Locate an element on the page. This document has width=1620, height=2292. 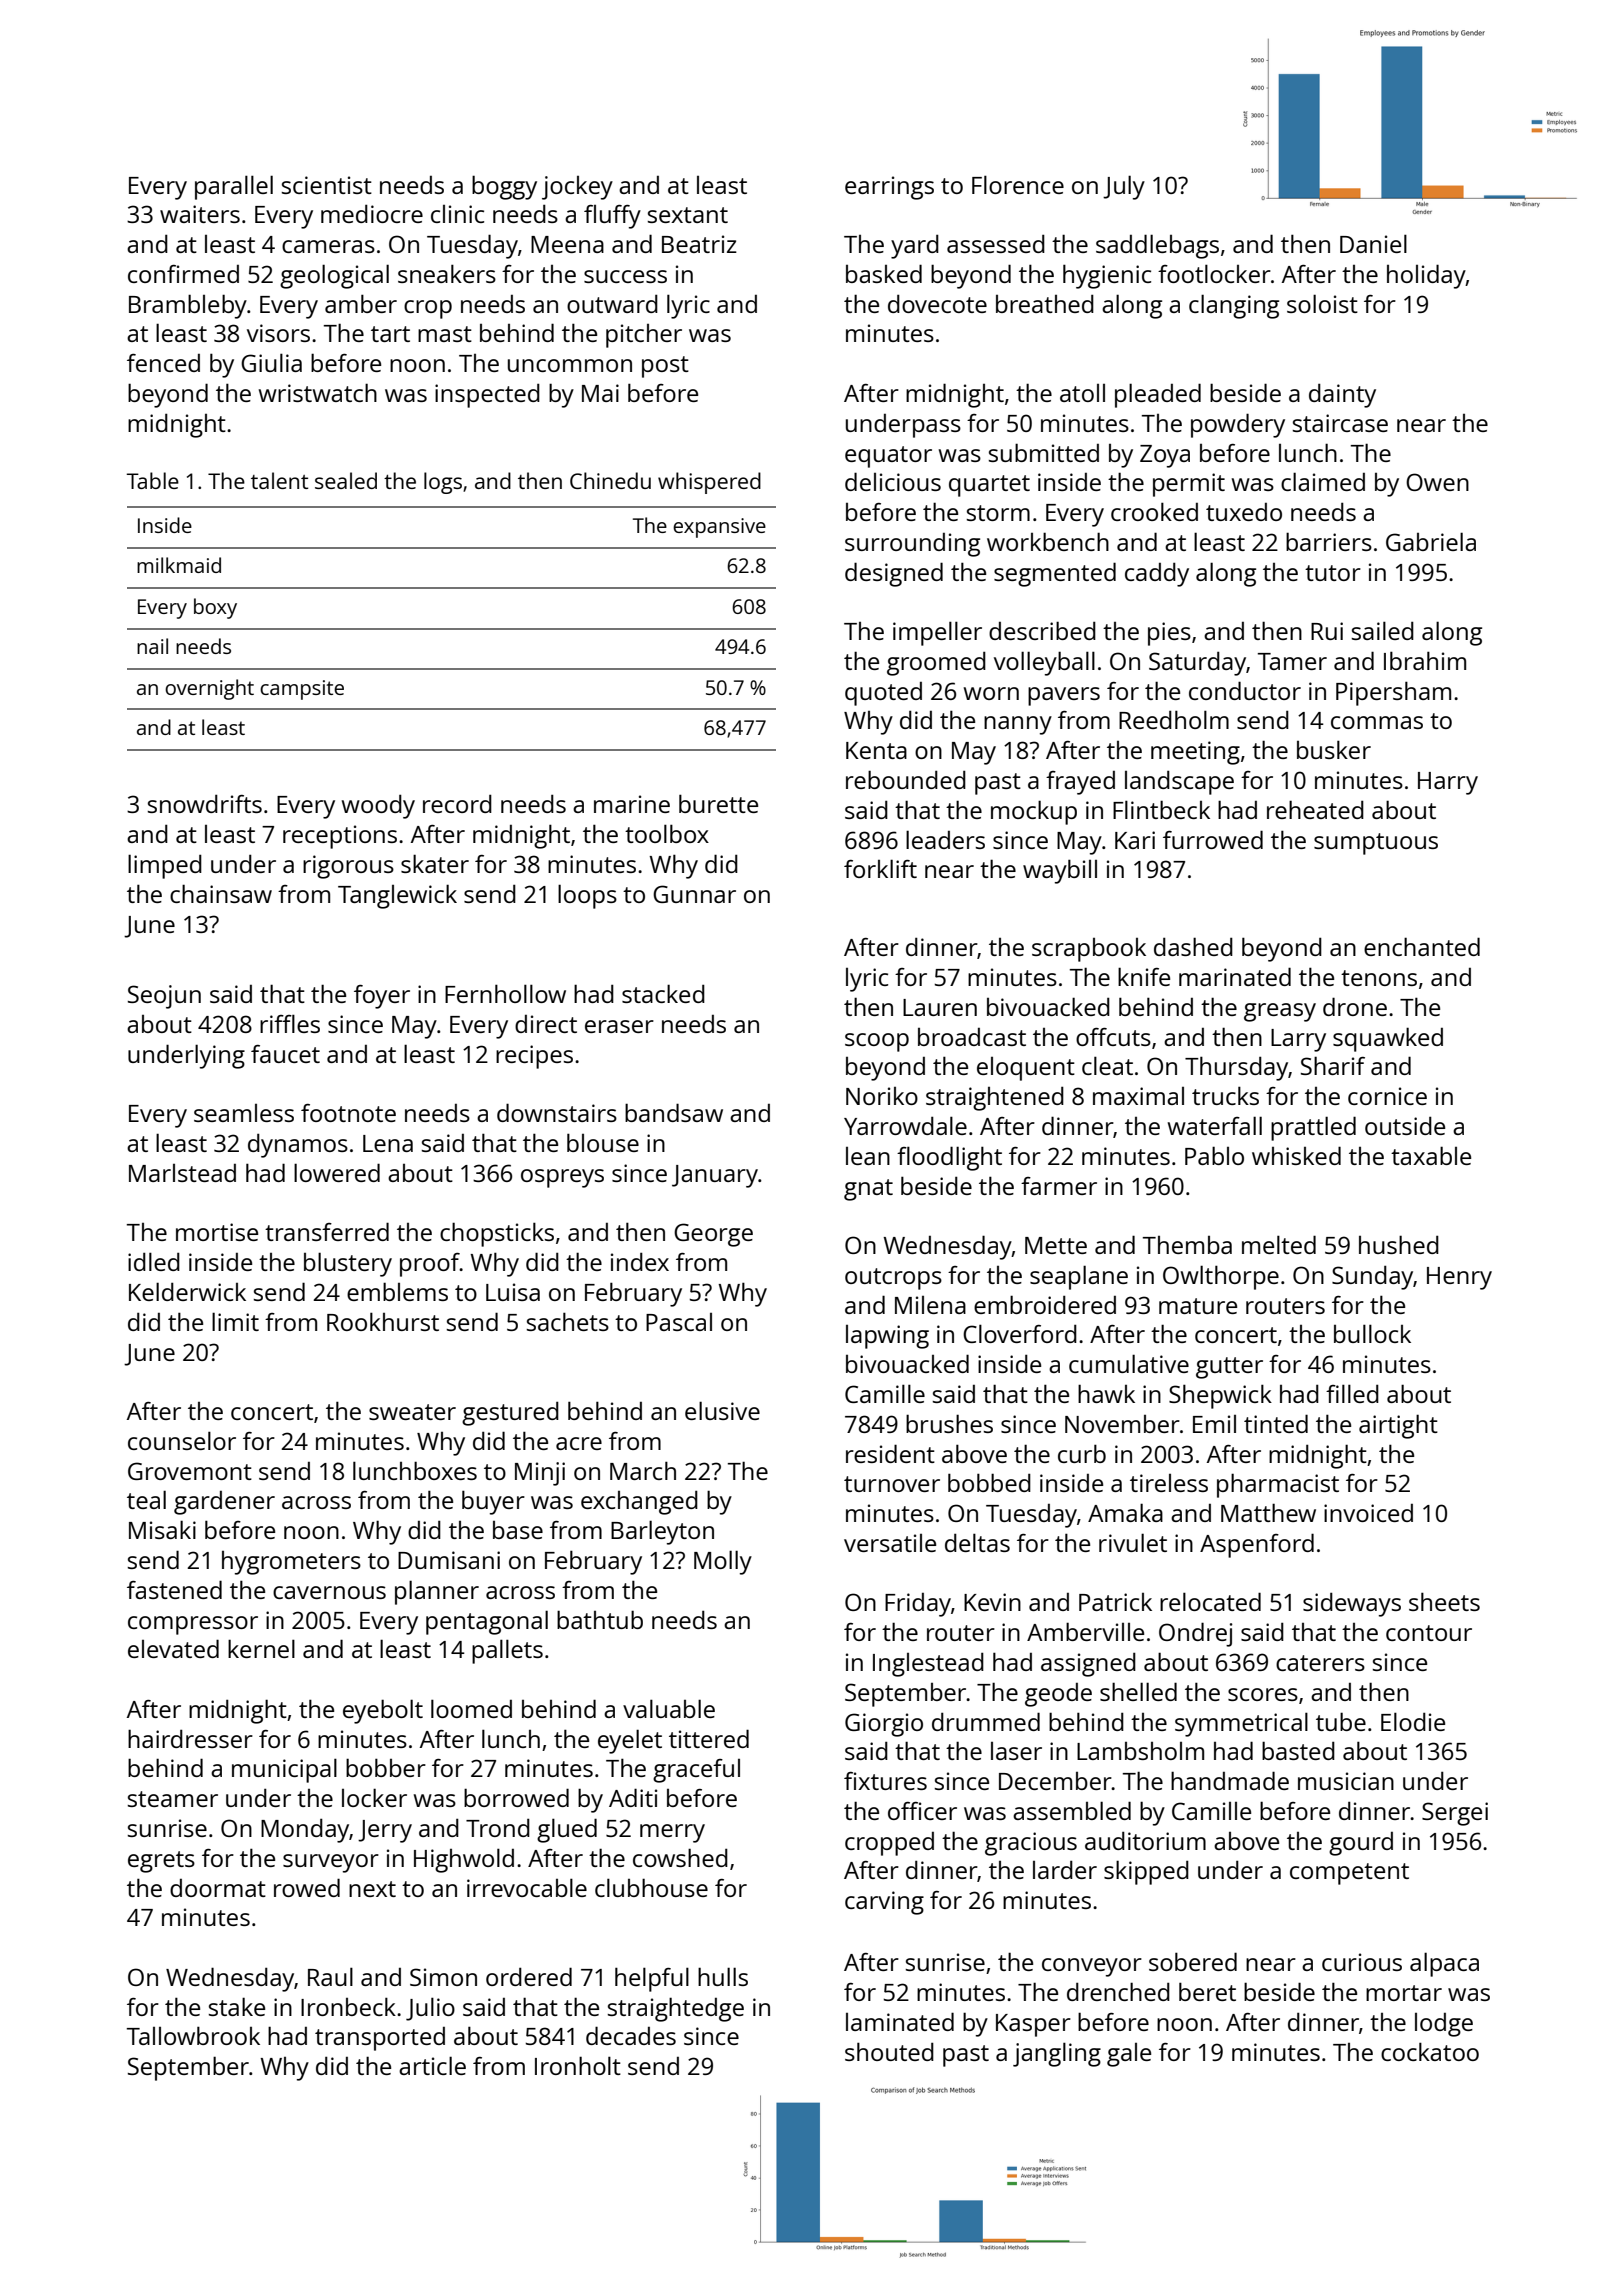
clanging is located at coordinates (1234, 306).
